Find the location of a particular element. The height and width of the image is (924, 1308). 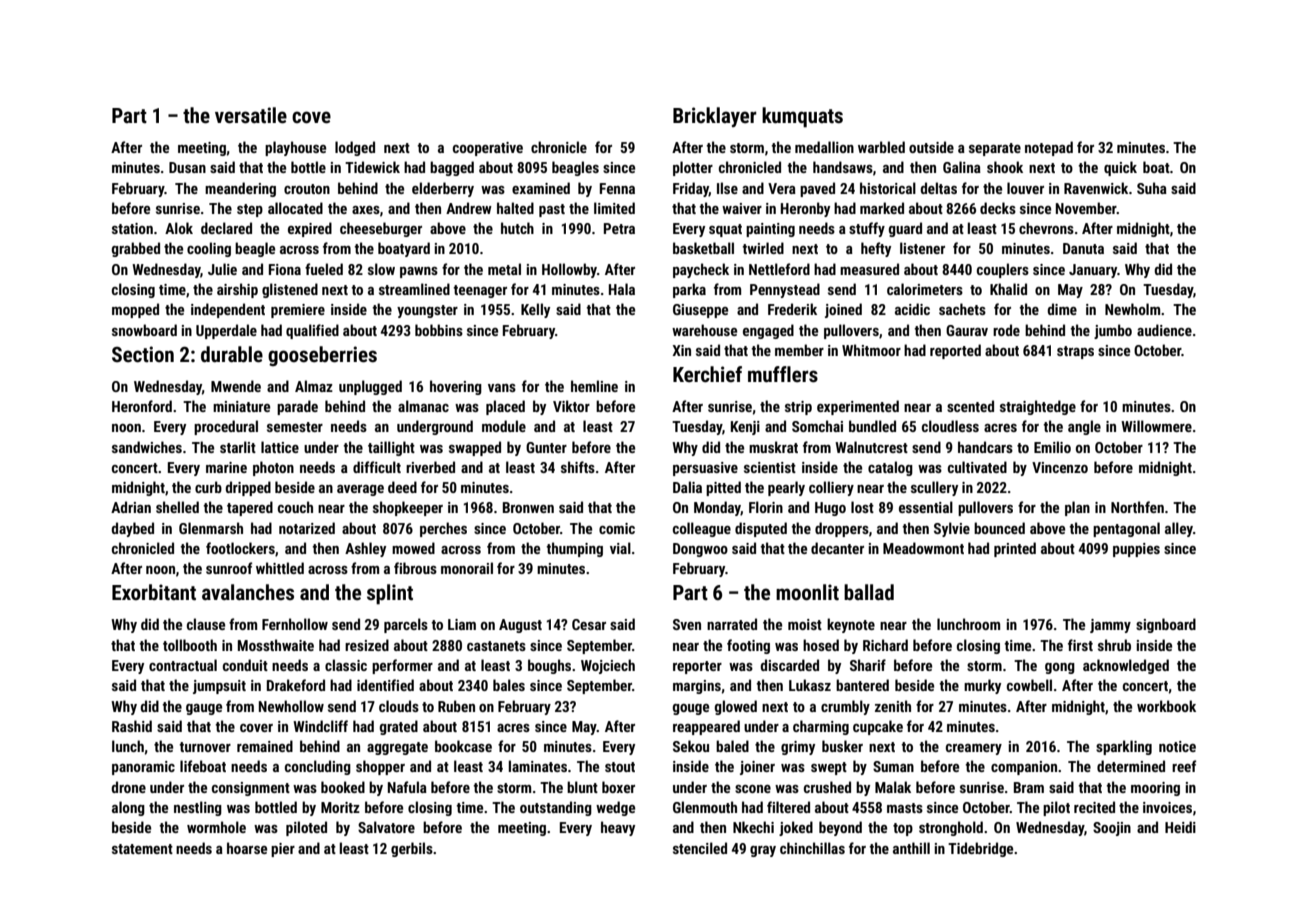

persuasive is located at coordinates (705, 469).
